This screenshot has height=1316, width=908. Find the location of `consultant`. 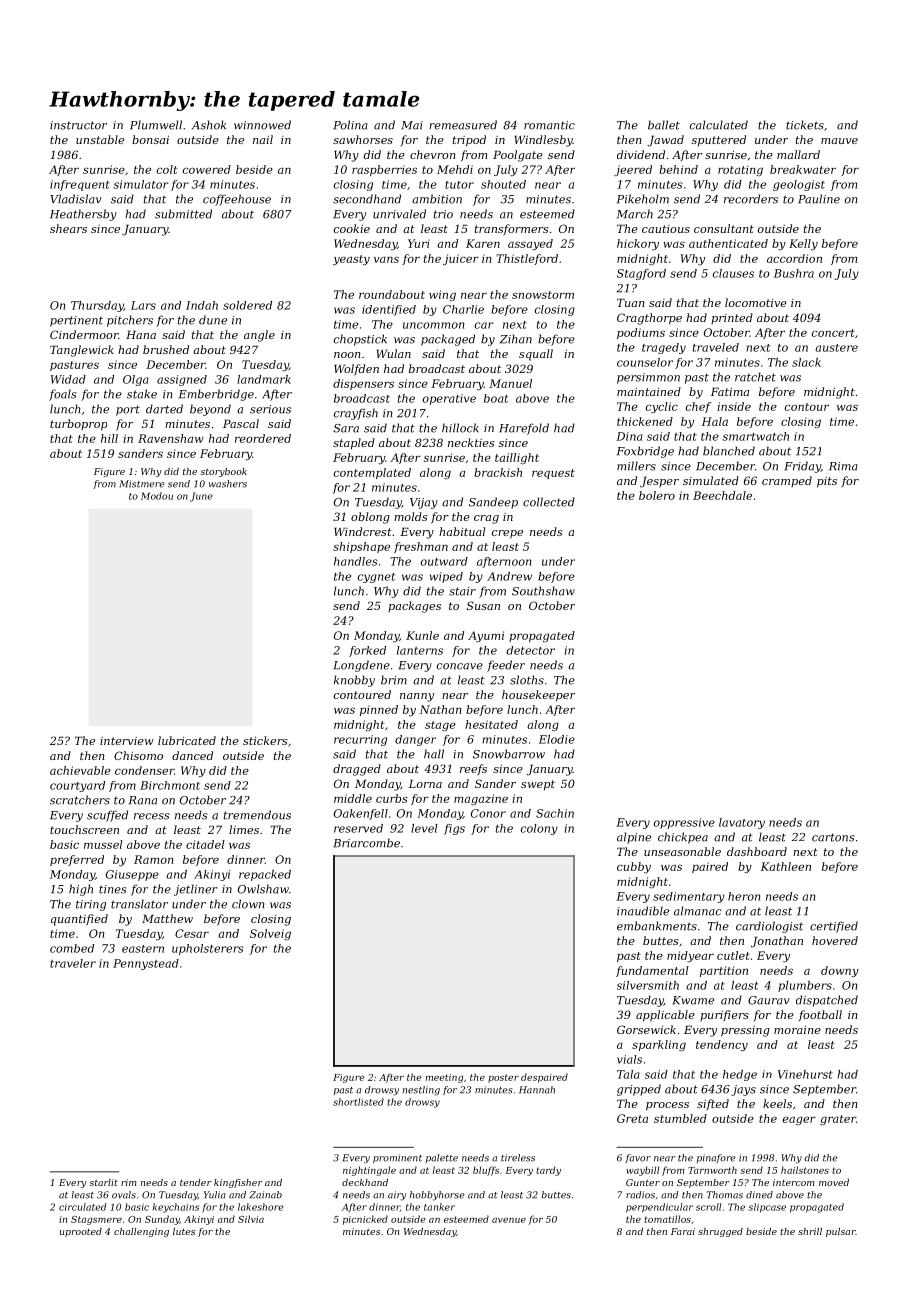

consultant is located at coordinates (724, 228).
